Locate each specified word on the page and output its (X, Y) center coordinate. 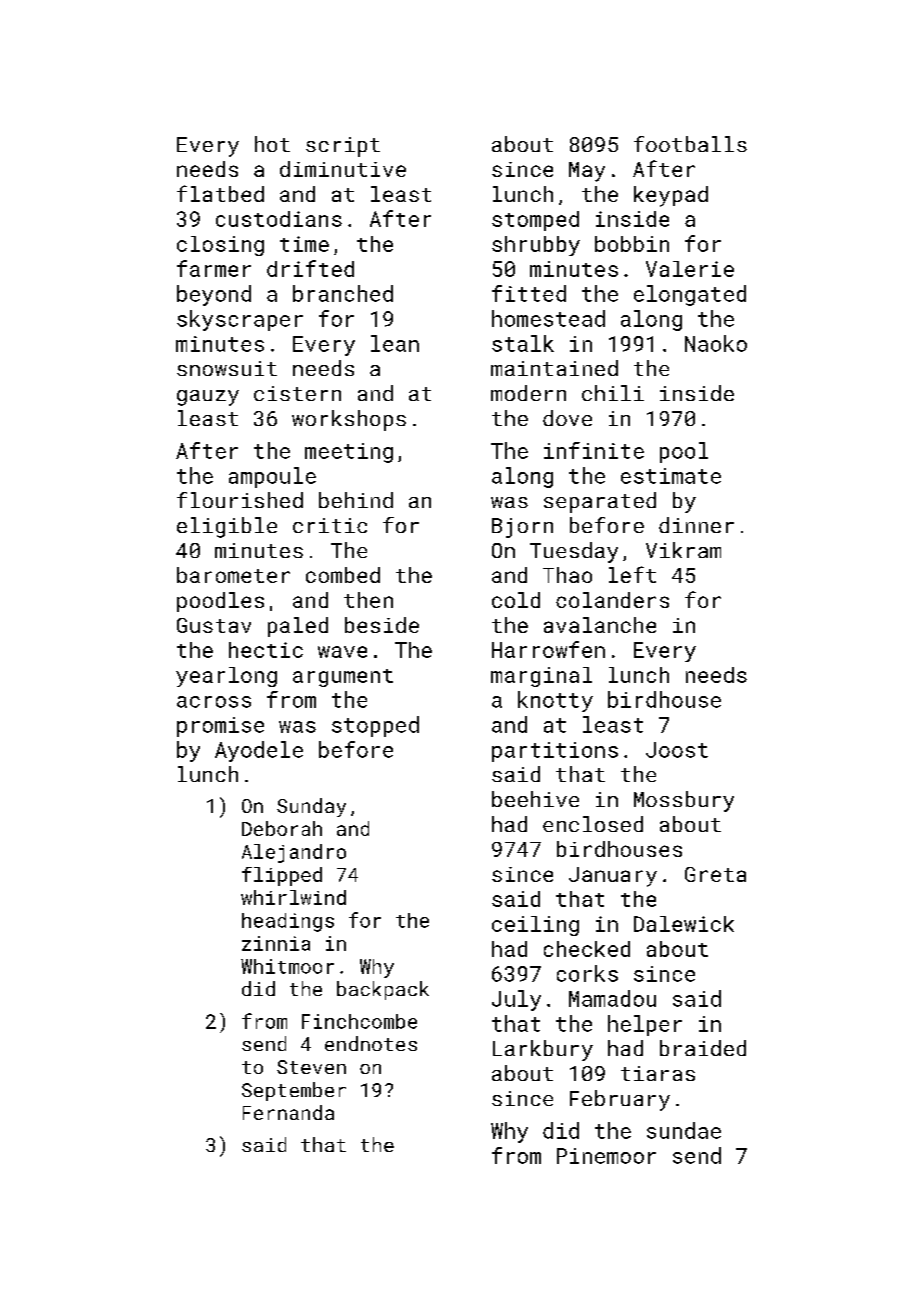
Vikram (683, 550)
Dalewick (684, 924)
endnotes (371, 1043)
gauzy (208, 398)
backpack (383, 990)
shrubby (536, 246)
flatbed (220, 193)
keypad (671, 196)
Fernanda (288, 1112)
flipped (282, 876)
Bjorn (522, 528)
